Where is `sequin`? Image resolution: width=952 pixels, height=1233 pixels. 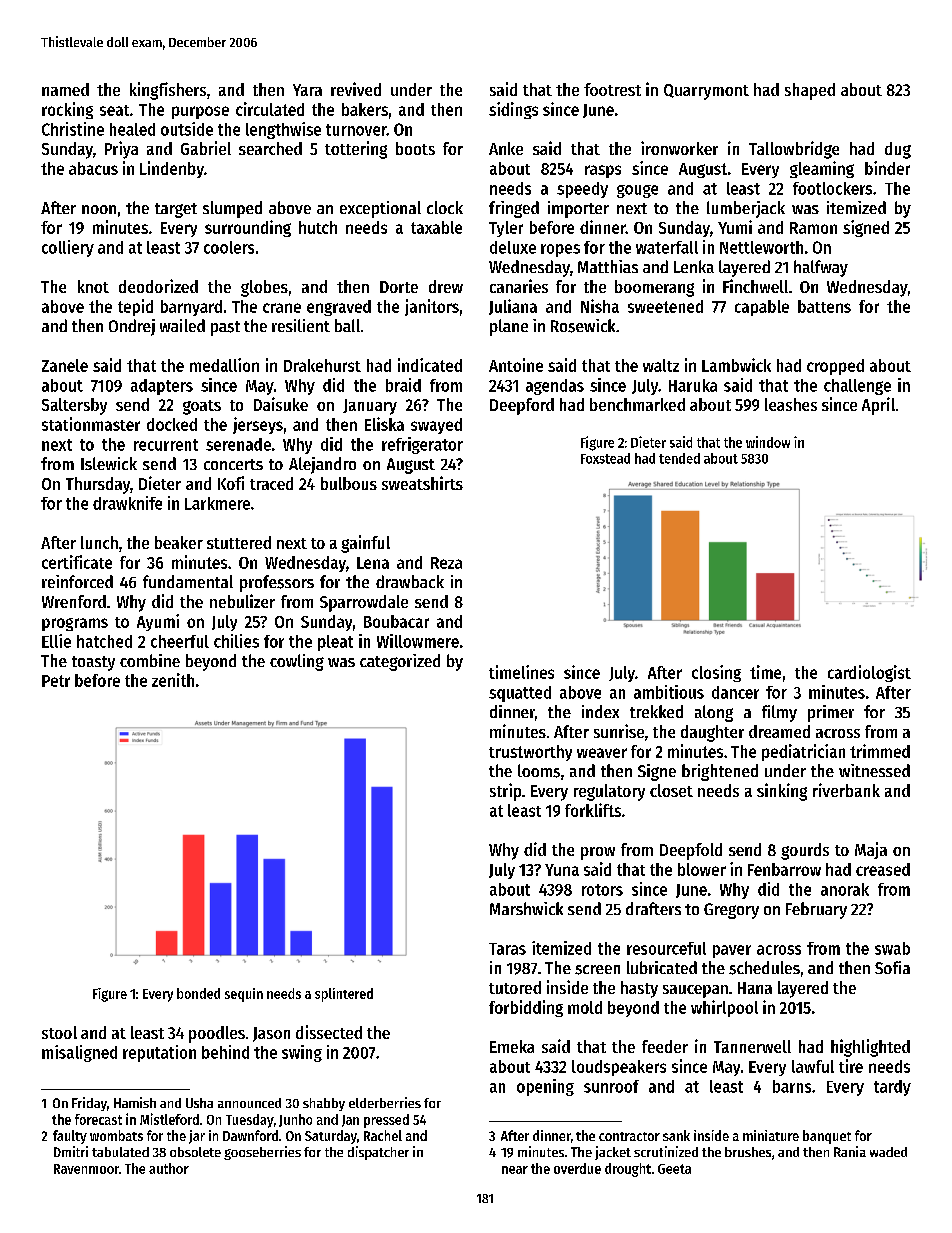
sequin is located at coordinates (244, 995).
